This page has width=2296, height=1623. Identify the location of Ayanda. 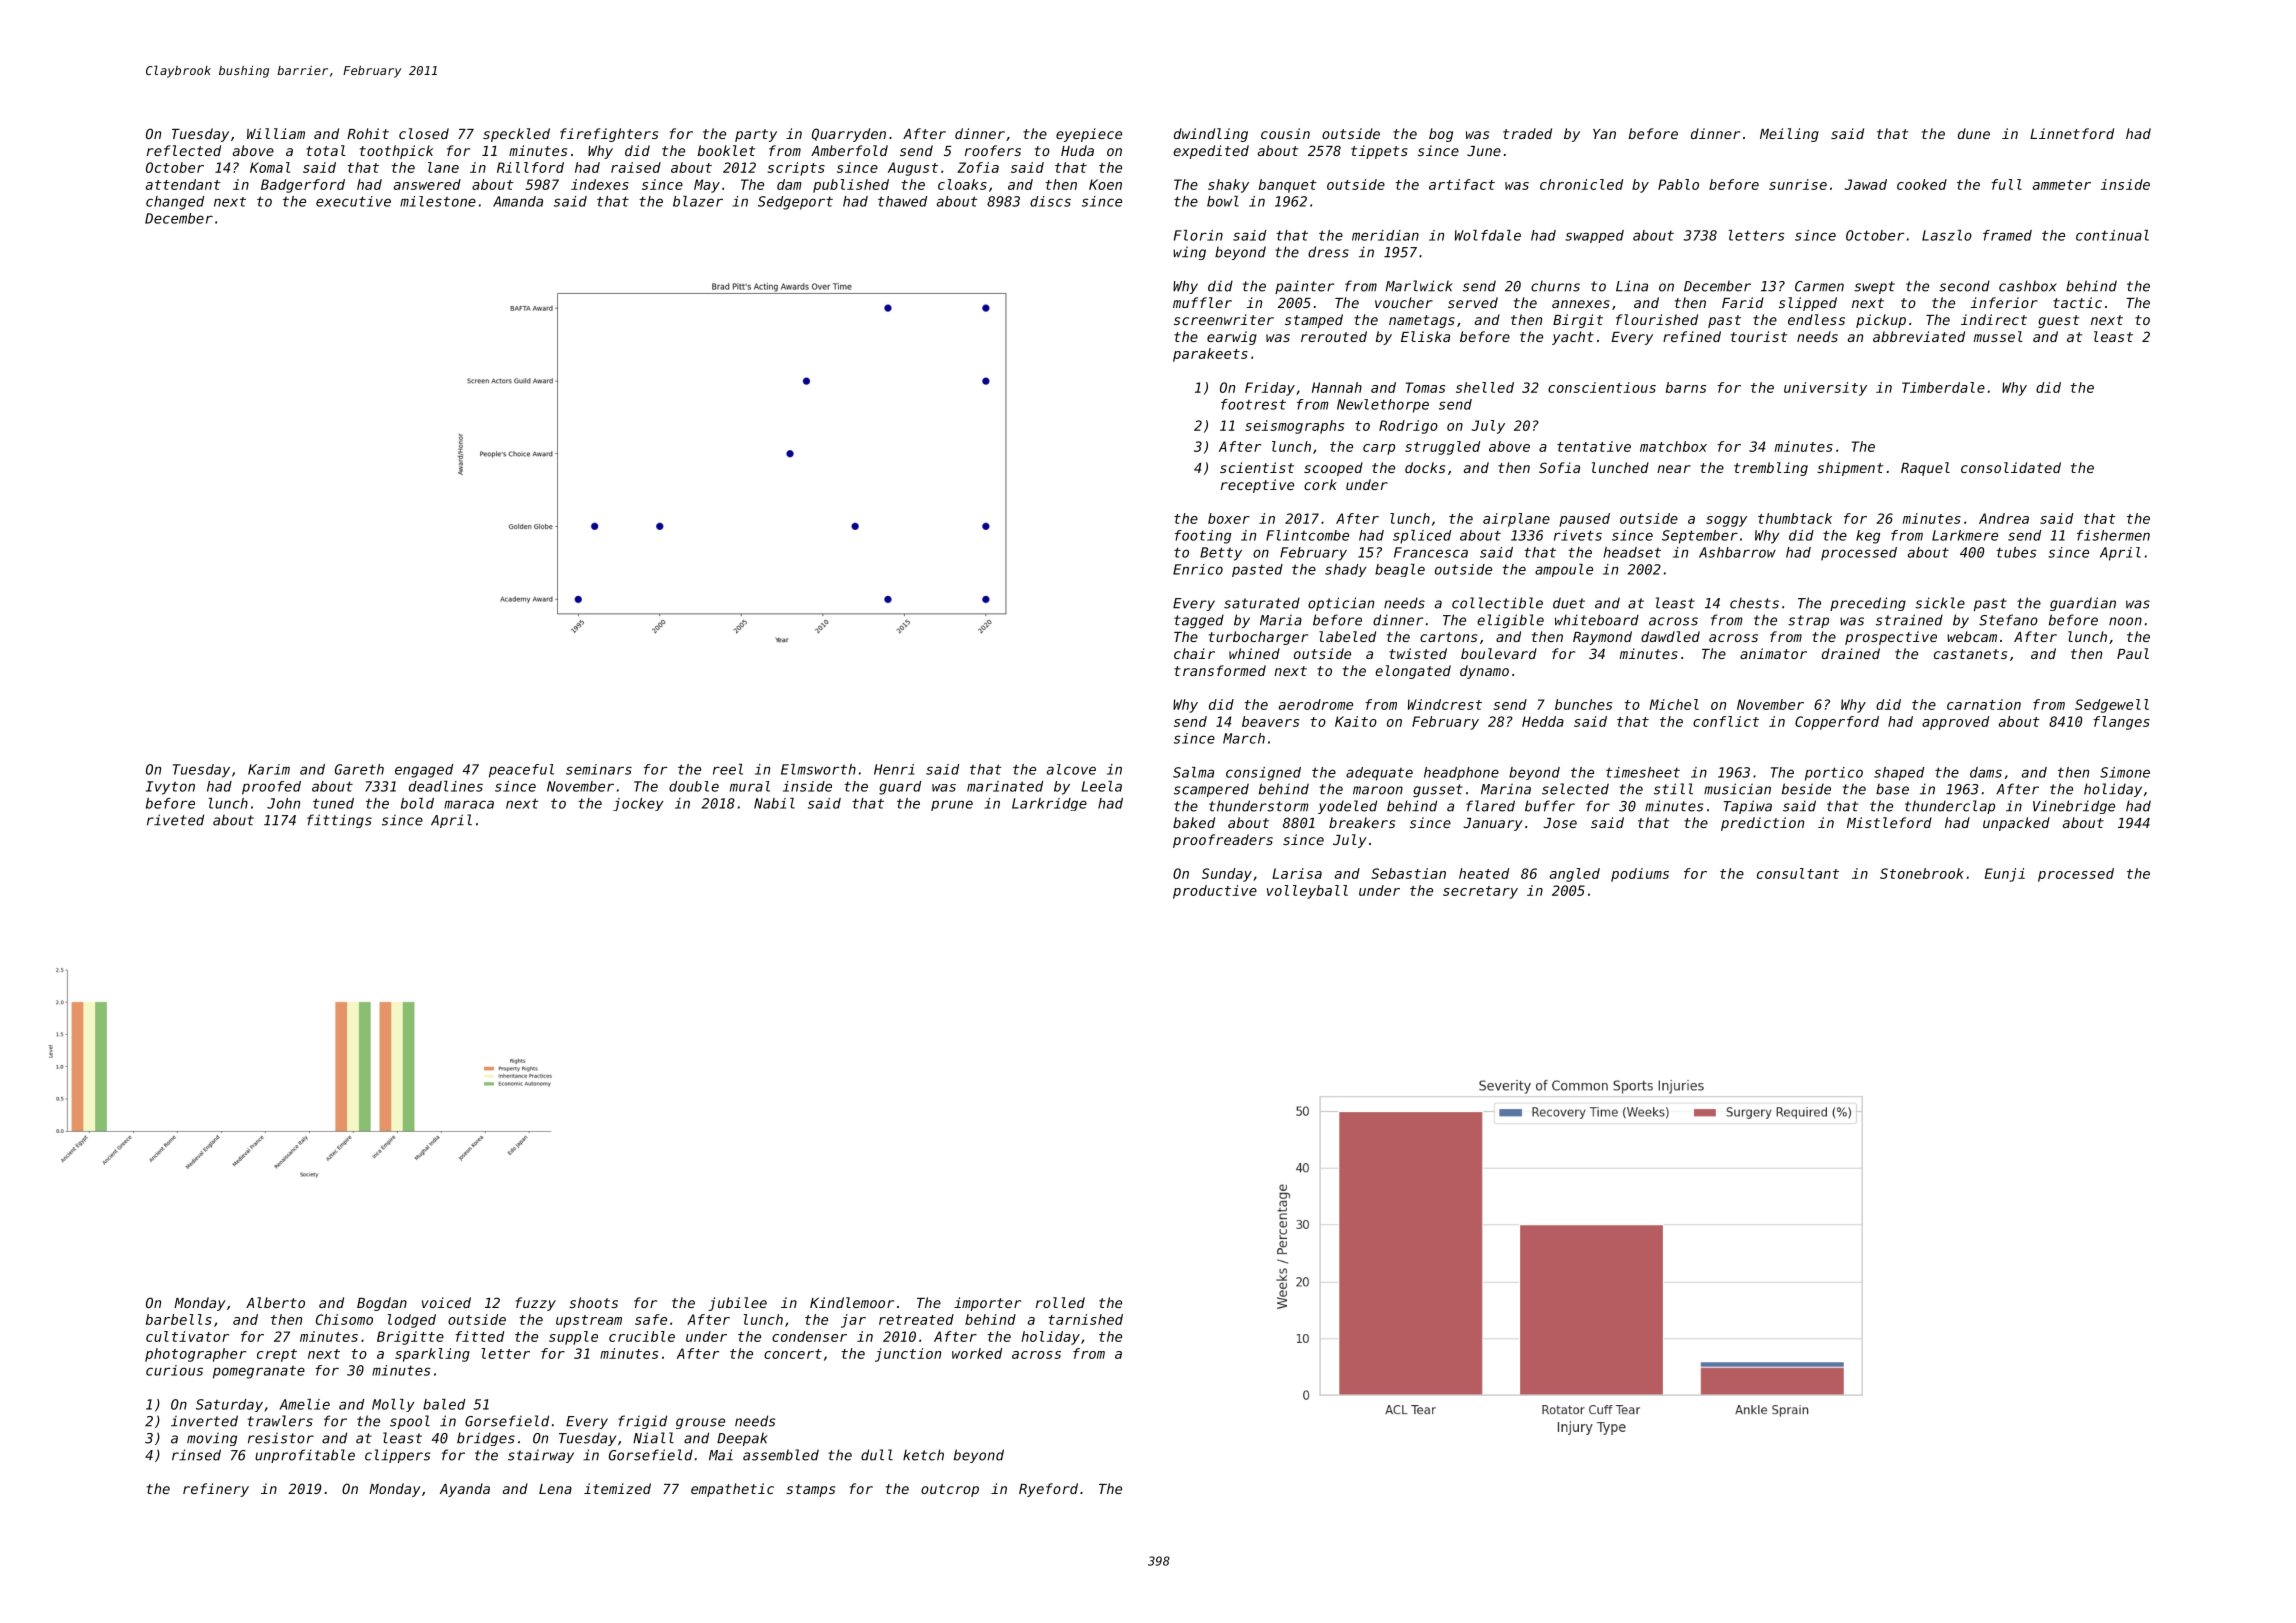
(465, 1490).
